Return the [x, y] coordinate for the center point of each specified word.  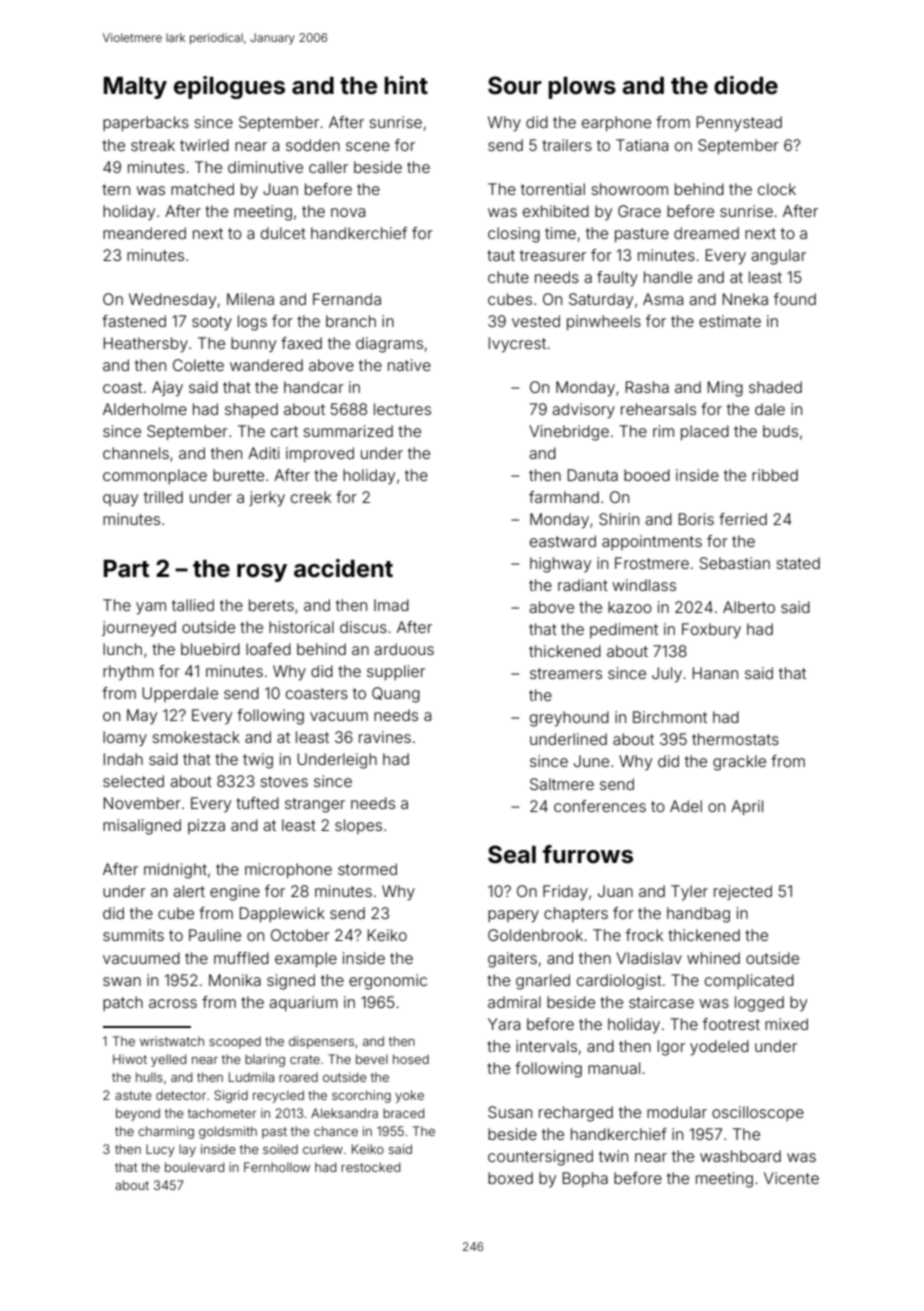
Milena [250, 299]
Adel [686, 806]
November [142, 803]
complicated [749, 981]
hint [406, 85]
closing [514, 235]
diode [746, 85]
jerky [267, 499]
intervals [546, 1046]
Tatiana [642, 145]
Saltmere [562, 784]
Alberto [749, 607]
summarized [348, 431]
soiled [280, 1149]
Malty [135, 88]
